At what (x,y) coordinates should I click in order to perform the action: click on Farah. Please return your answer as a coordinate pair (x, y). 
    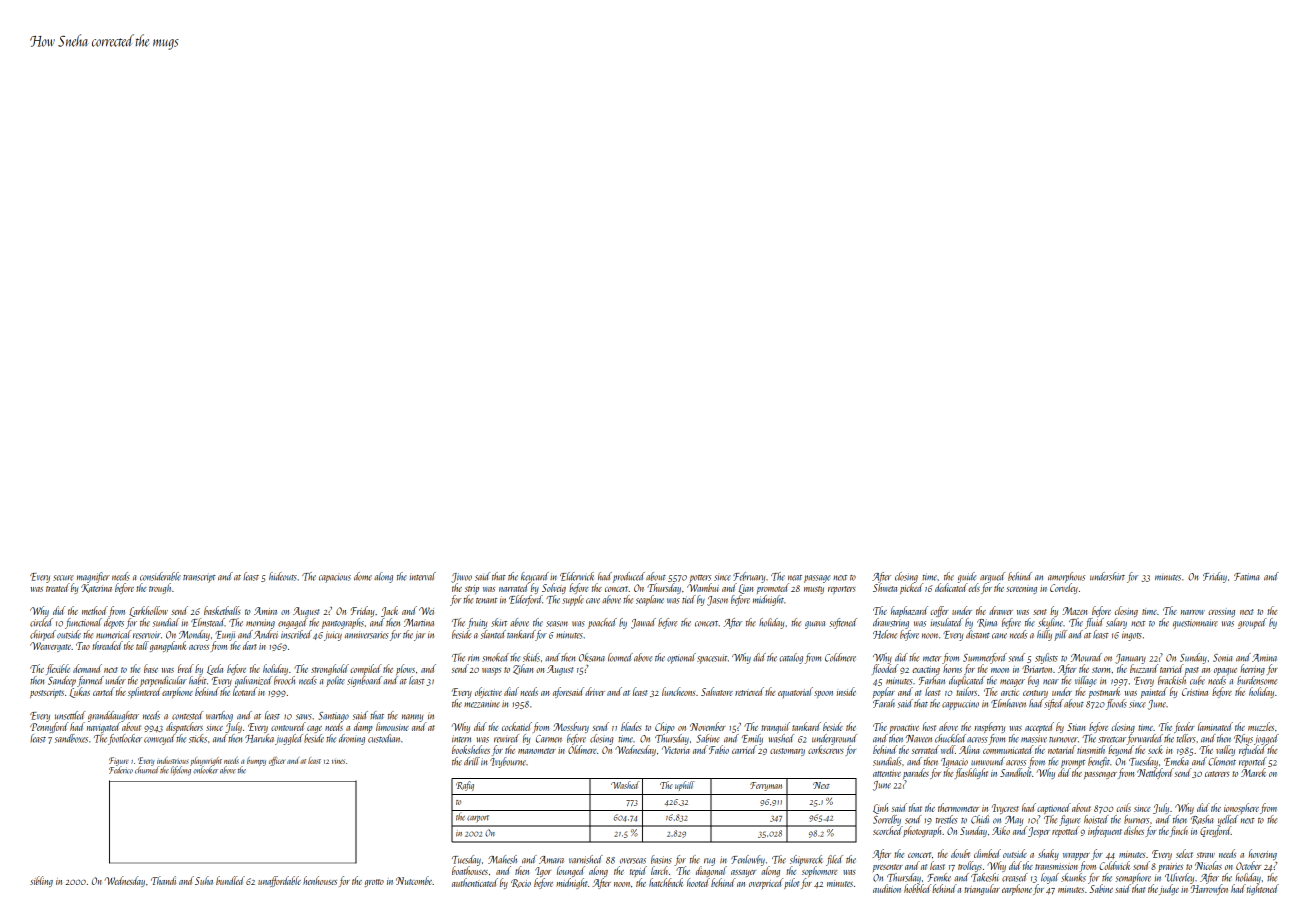
    Looking at the image, I should click on (884, 703).
